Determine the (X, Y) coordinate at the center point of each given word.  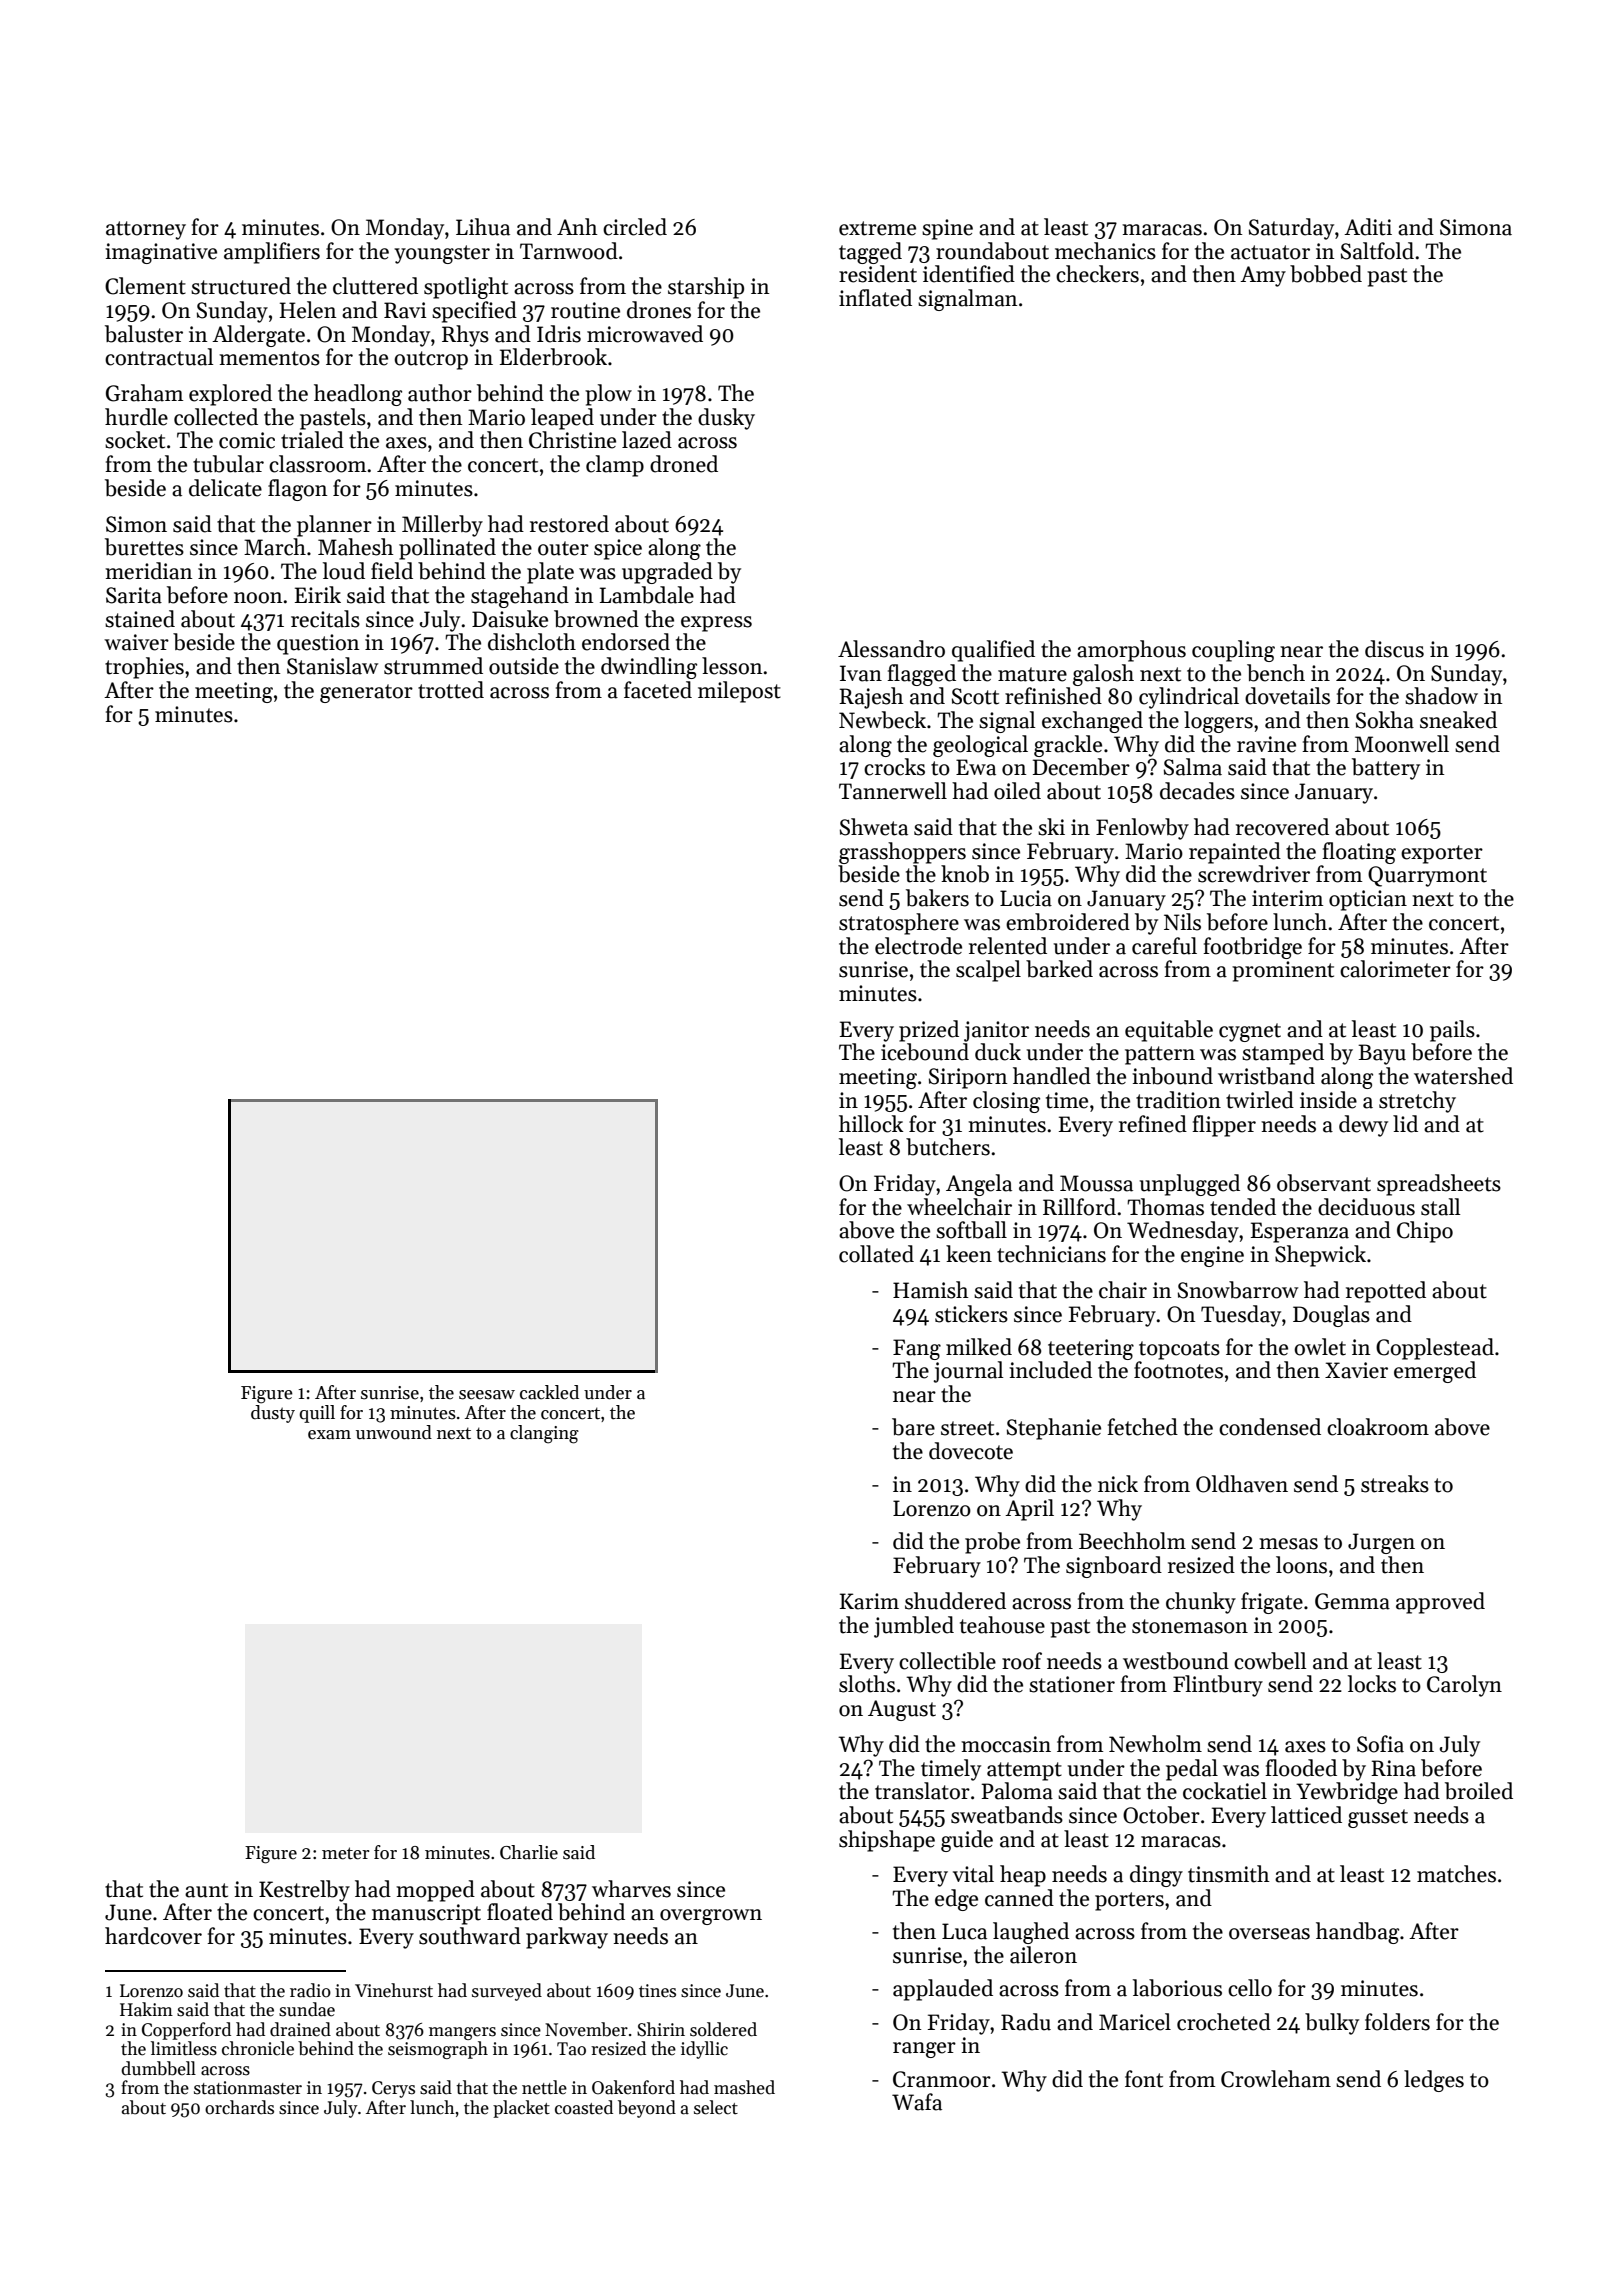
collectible (947, 1661)
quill (317, 1414)
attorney (146, 230)
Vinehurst (394, 1990)
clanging (544, 1434)
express (716, 624)
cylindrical (1189, 698)
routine (585, 310)
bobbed (1326, 274)
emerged (1435, 1372)
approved (1440, 1603)
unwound (394, 1432)
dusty (273, 1414)
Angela (979, 1185)
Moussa (1096, 1183)
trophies (144, 668)
